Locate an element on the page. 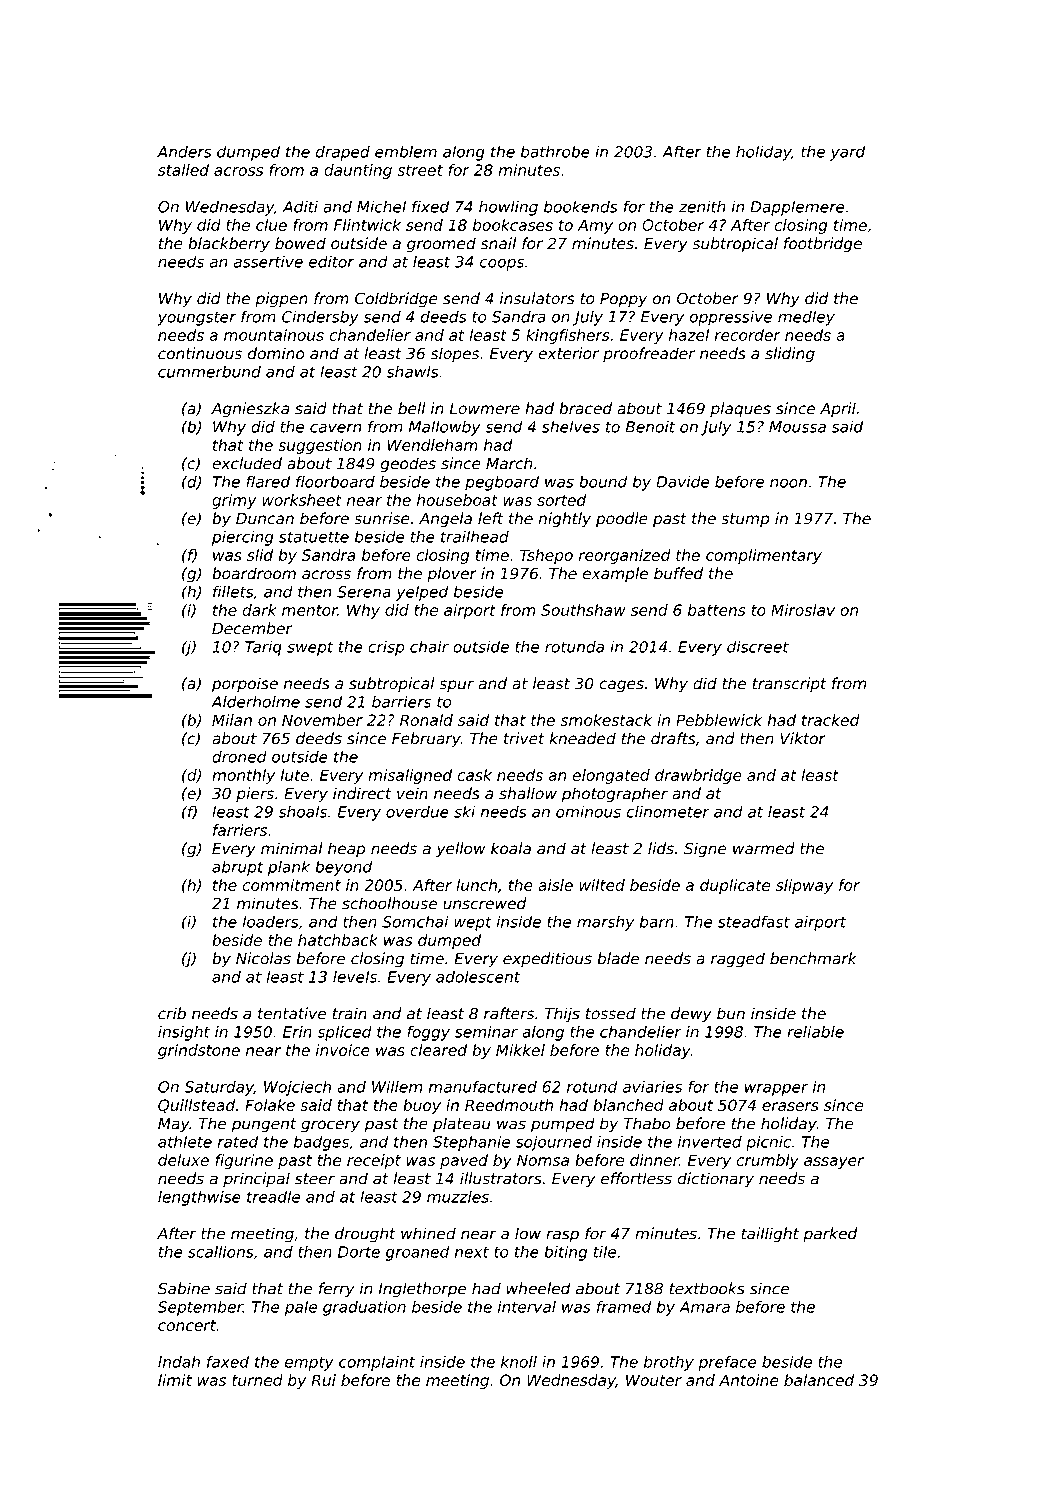  misaligned is located at coordinates (410, 776).
